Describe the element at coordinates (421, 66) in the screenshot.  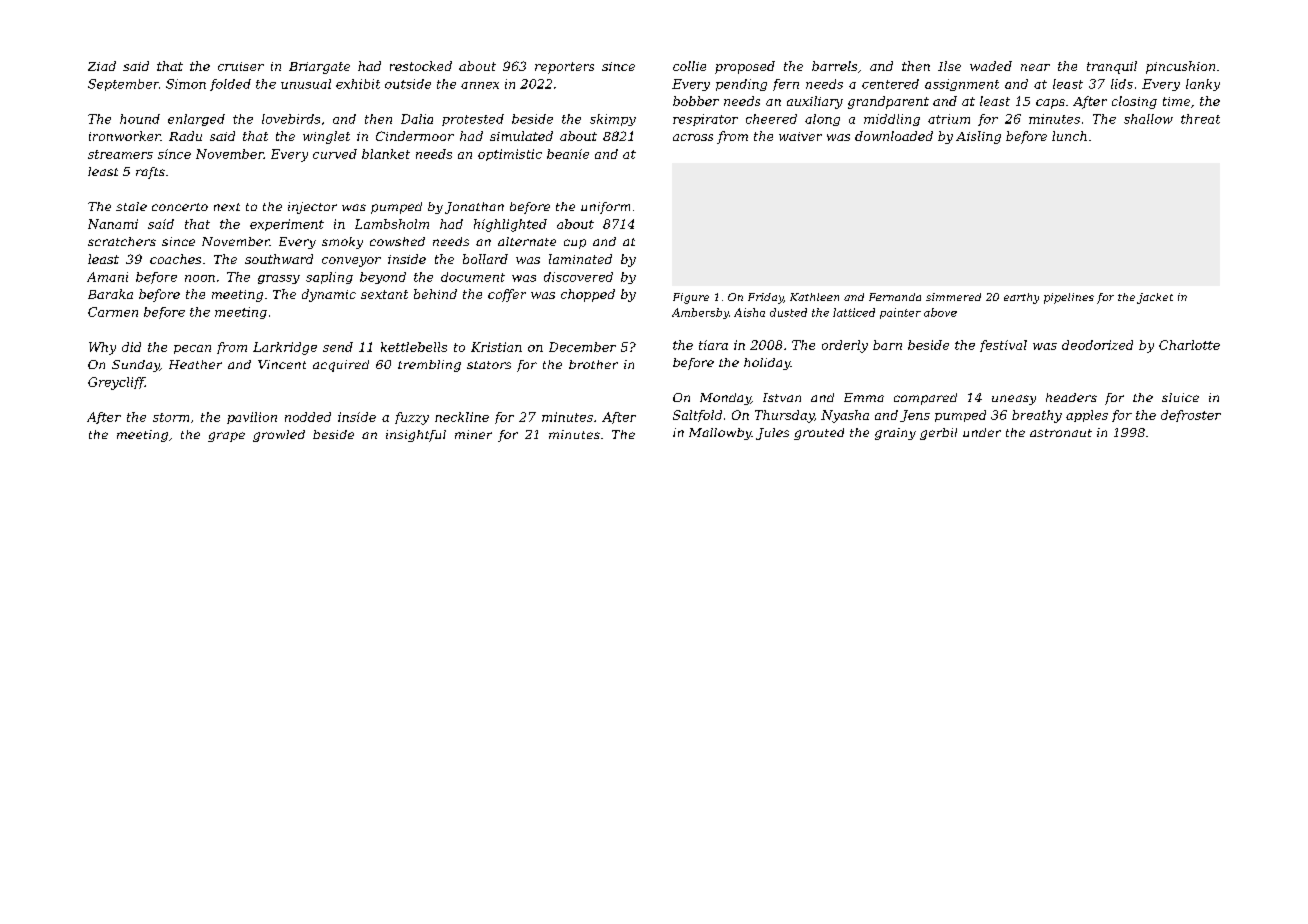
I see `restocked` at that location.
